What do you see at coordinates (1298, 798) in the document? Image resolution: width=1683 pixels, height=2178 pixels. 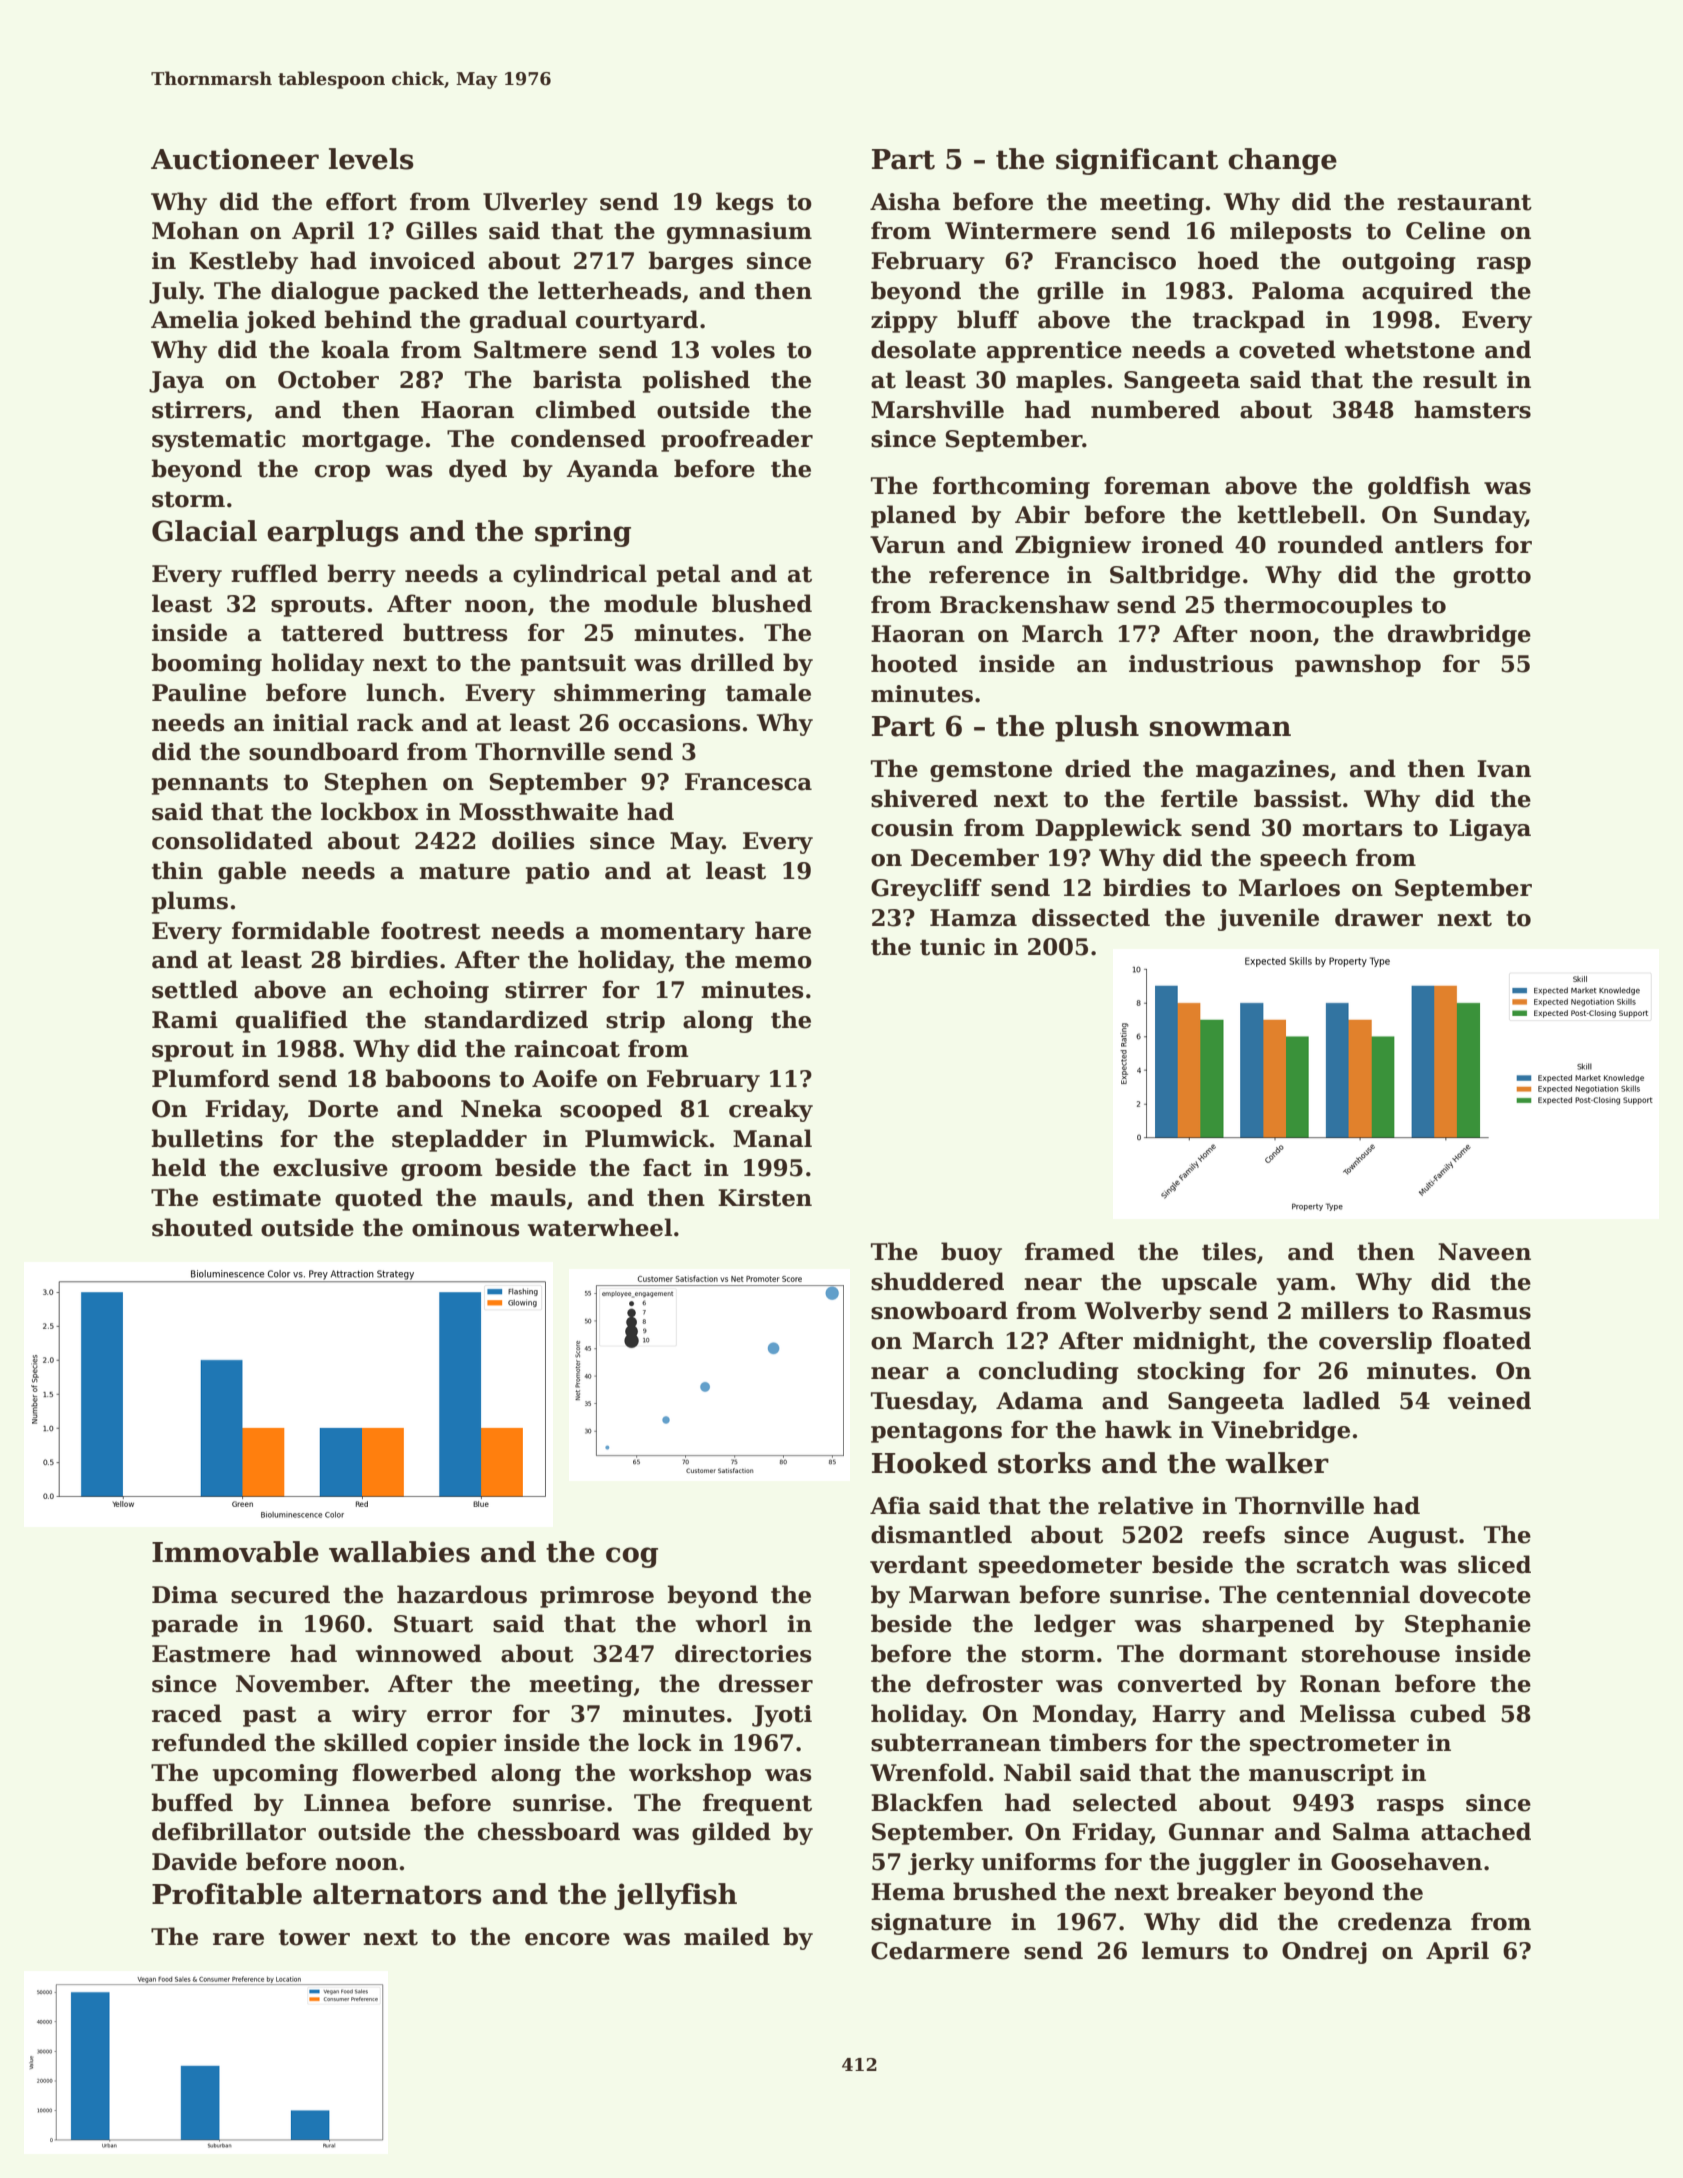 I see `bassist` at bounding box center [1298, 798].
